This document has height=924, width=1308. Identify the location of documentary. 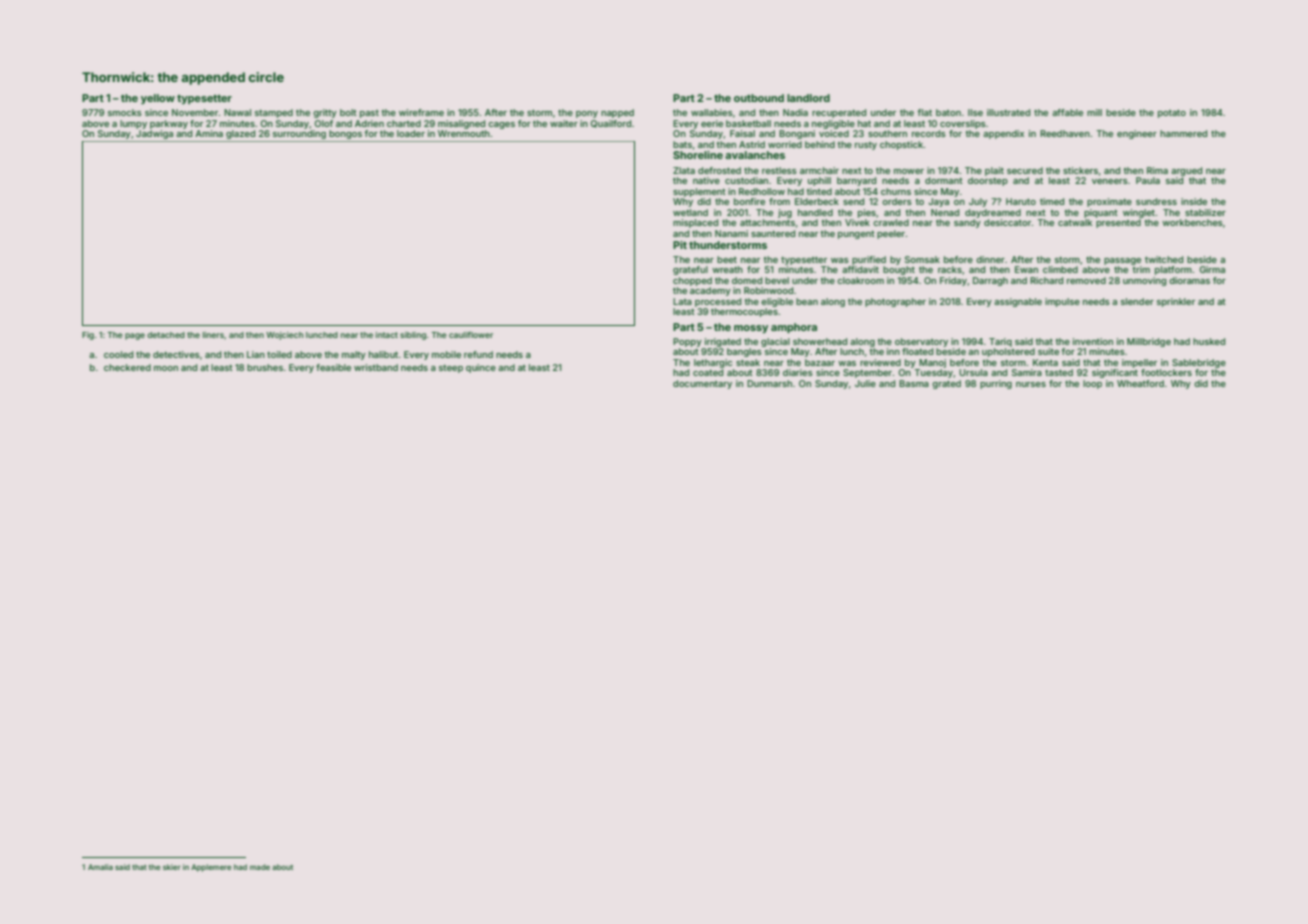
(702, 384).
